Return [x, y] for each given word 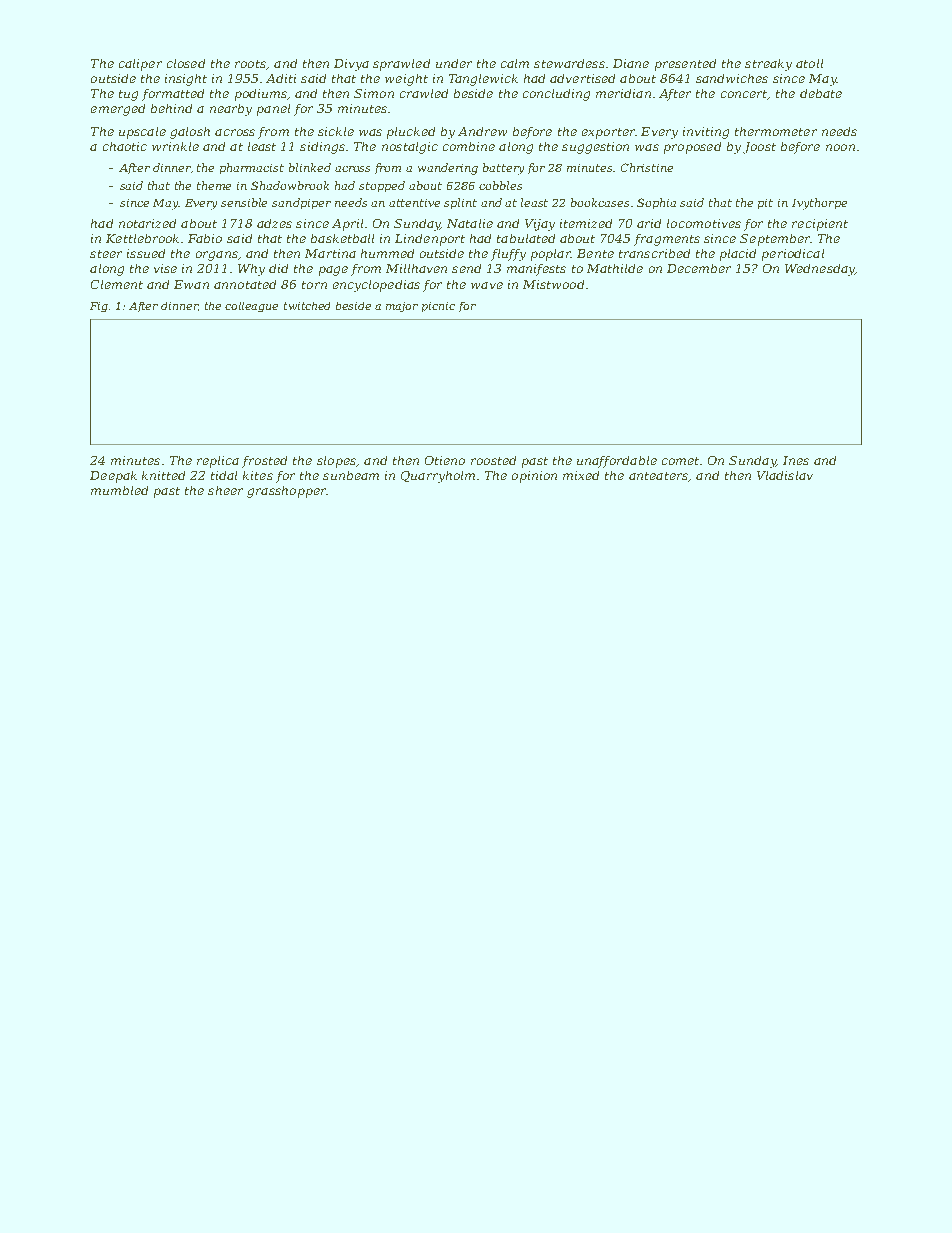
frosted [264, 462]
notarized [147, 223]
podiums [261, 95]
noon [840, 147]
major [402, 307]
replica [218, 462]
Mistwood [553, 284]
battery [503, 169]
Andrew [482, 131]
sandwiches [732, 78]
